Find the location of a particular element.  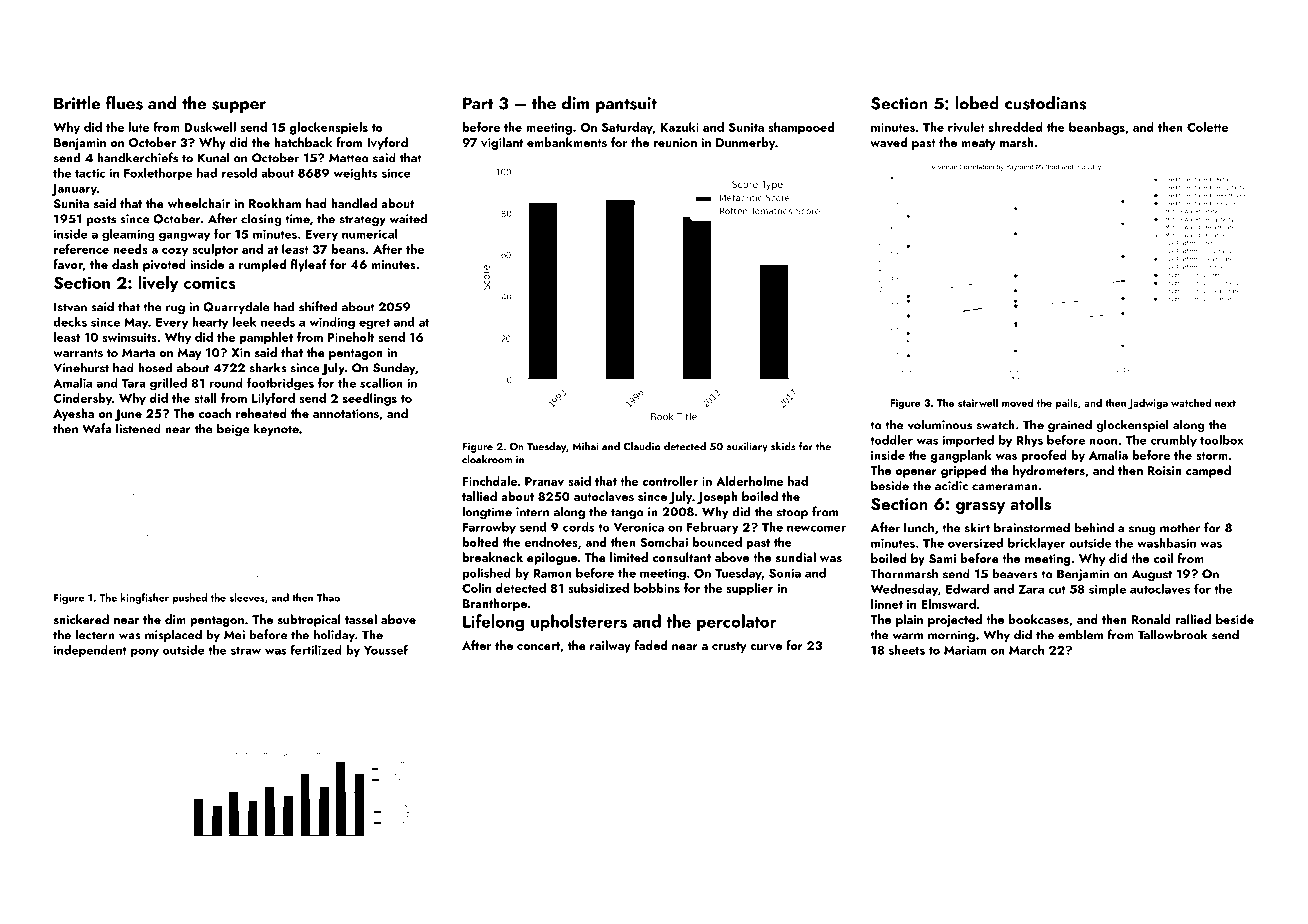

supplier is located at coordinates (749, 589).
